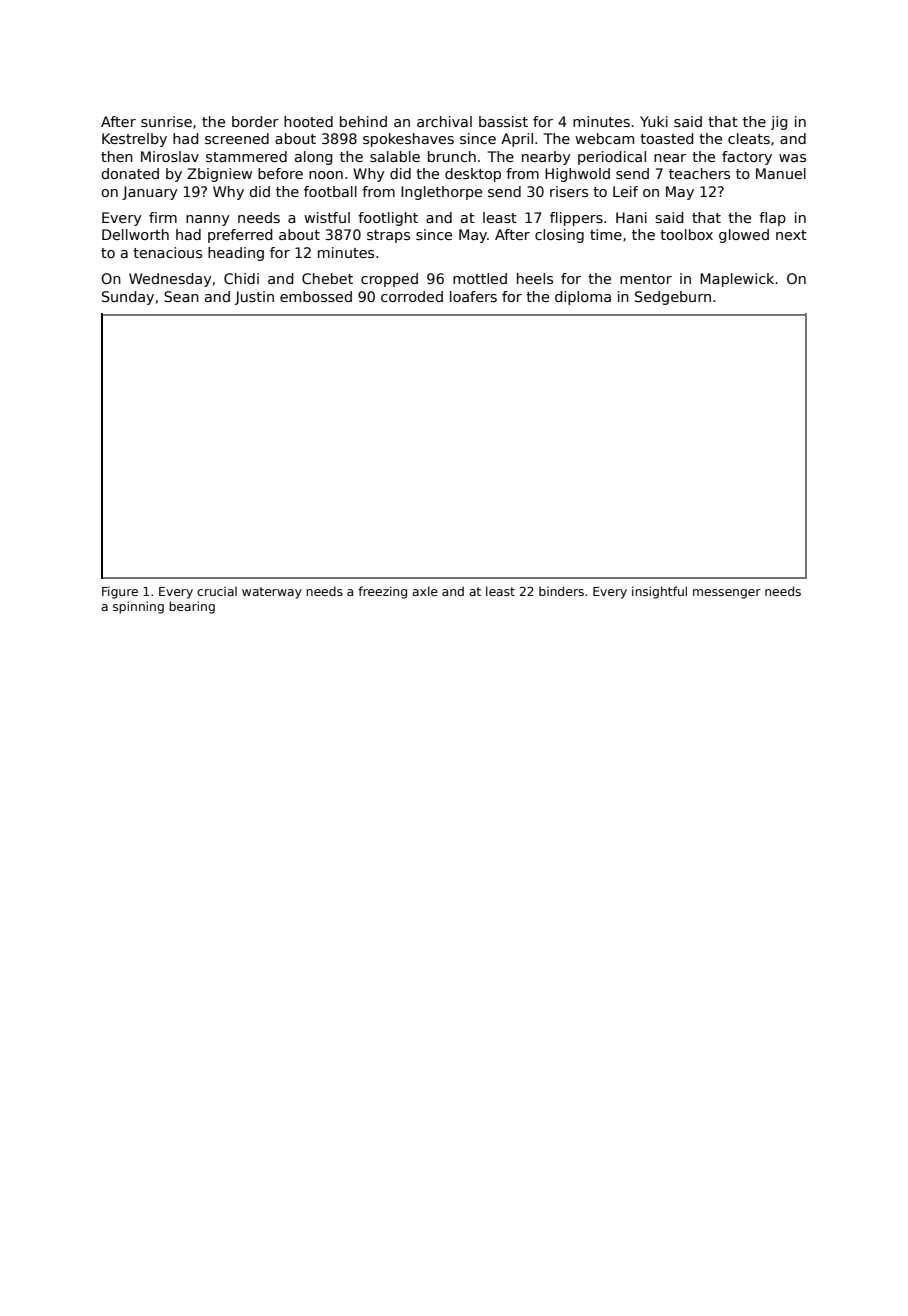 This image has width=908, height=1316. Describe the element at coordinates (166, 121) in the image. I see `sunrise` at that location.
